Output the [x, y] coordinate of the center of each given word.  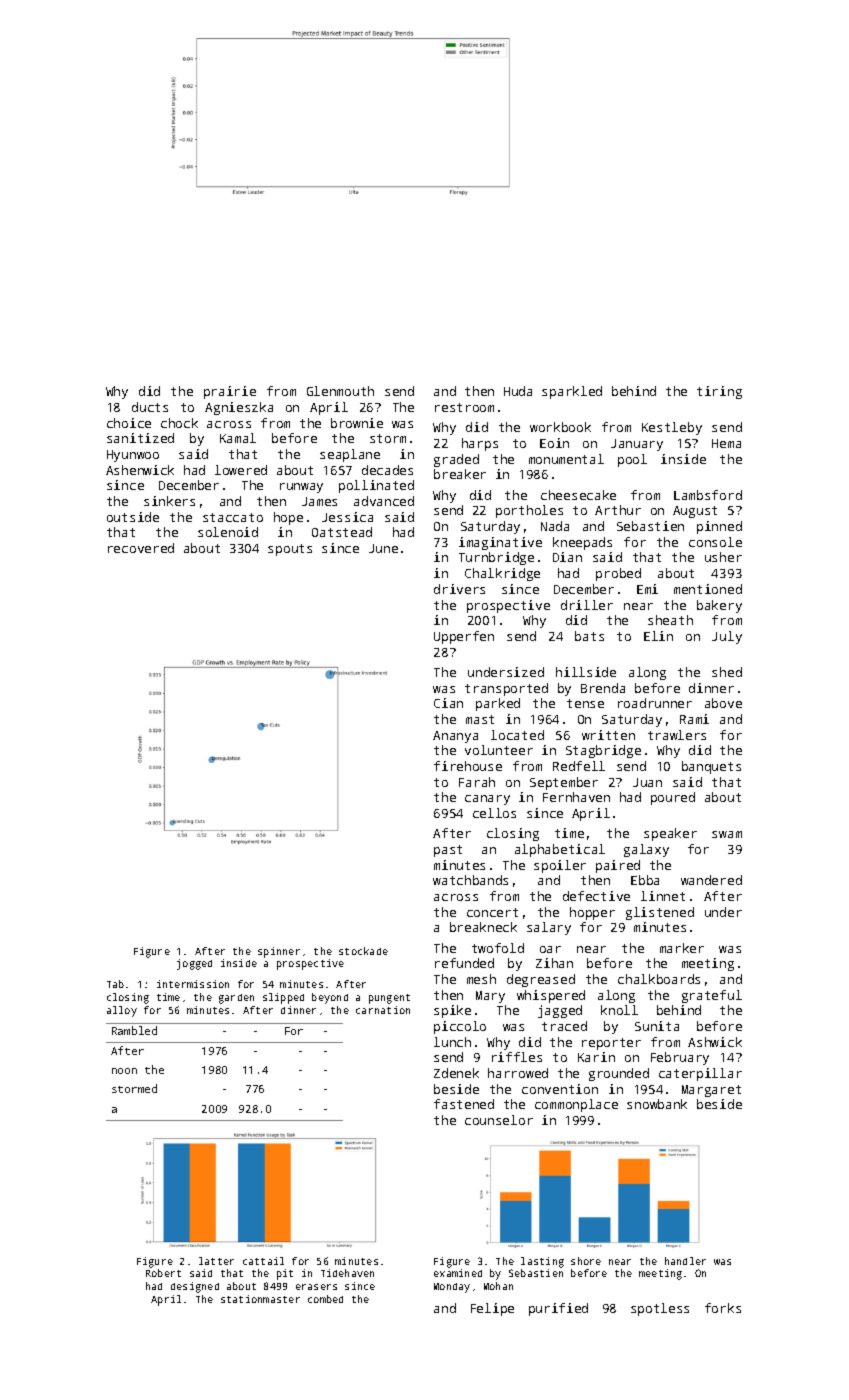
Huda [518, 391]
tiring [719, 392]
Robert [163, 1273]
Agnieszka [239, 408]
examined [458, 1273]
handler [685, 1261]
